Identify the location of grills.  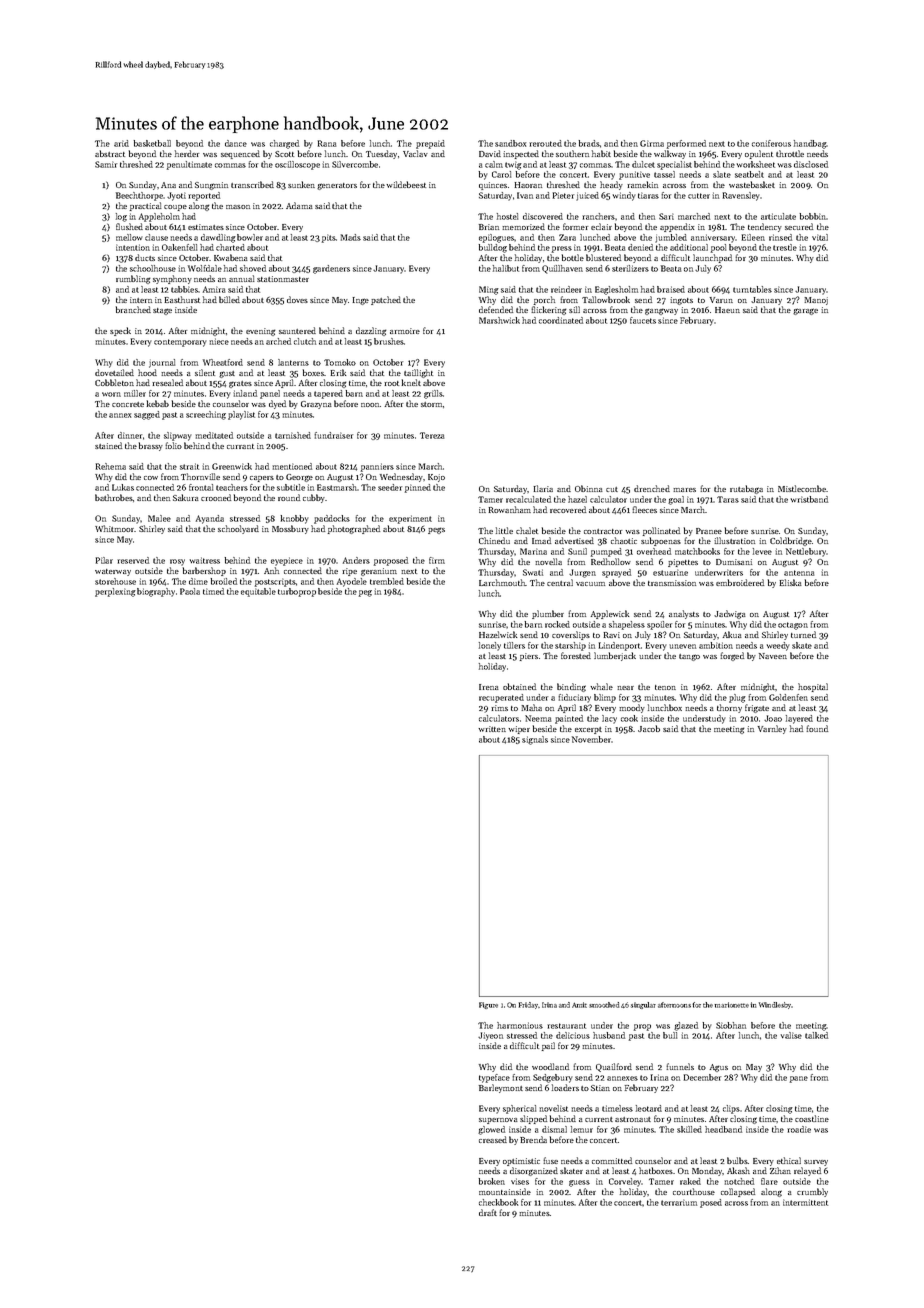
(433, 394).
